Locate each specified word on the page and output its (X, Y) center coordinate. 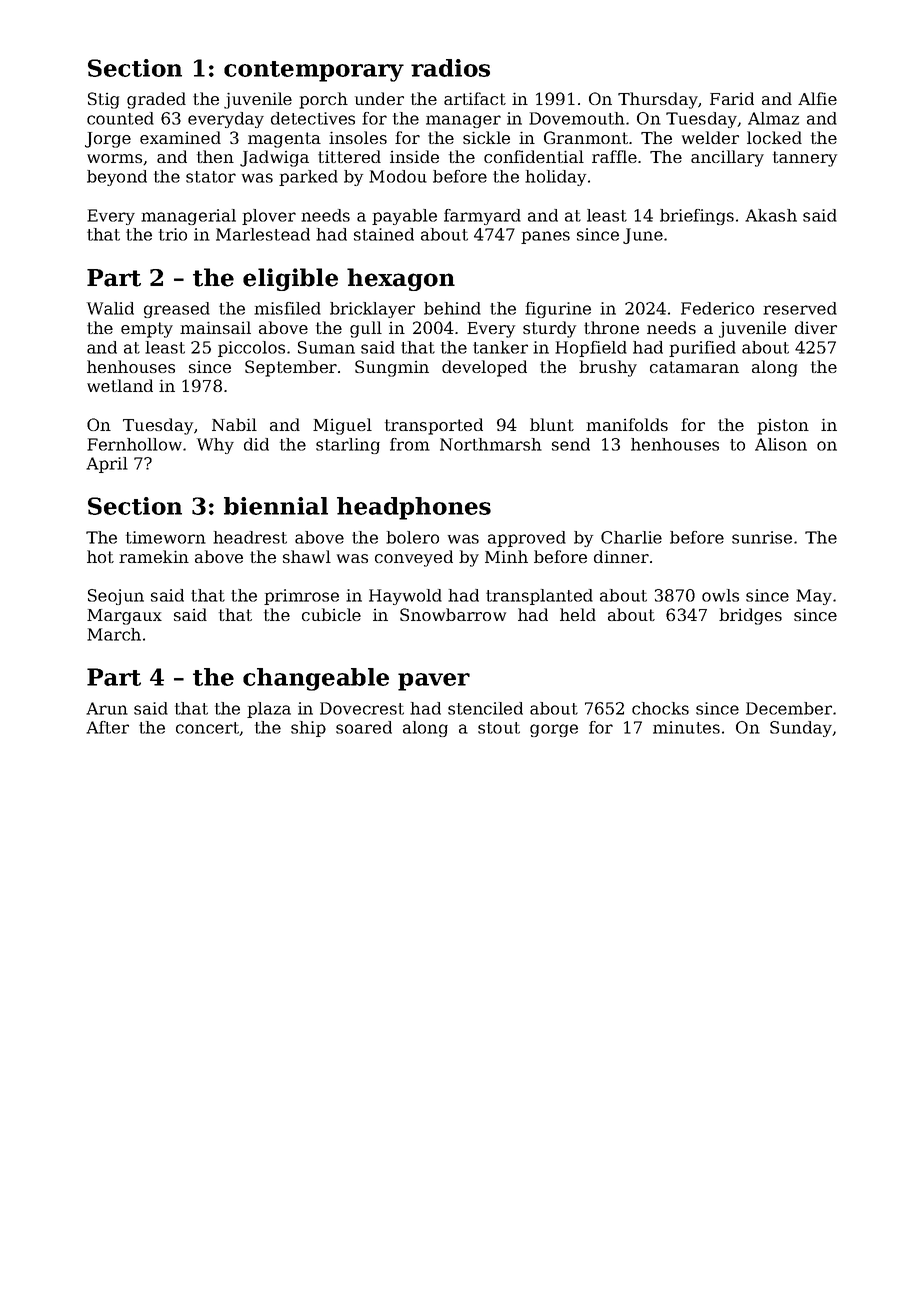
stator (211, 177)
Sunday (801, 729)
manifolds (627, 424)
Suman (326, 347)
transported (434, 426)
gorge (554, 730)
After (107, 727)
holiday (555, 178)
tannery (805, 159)
